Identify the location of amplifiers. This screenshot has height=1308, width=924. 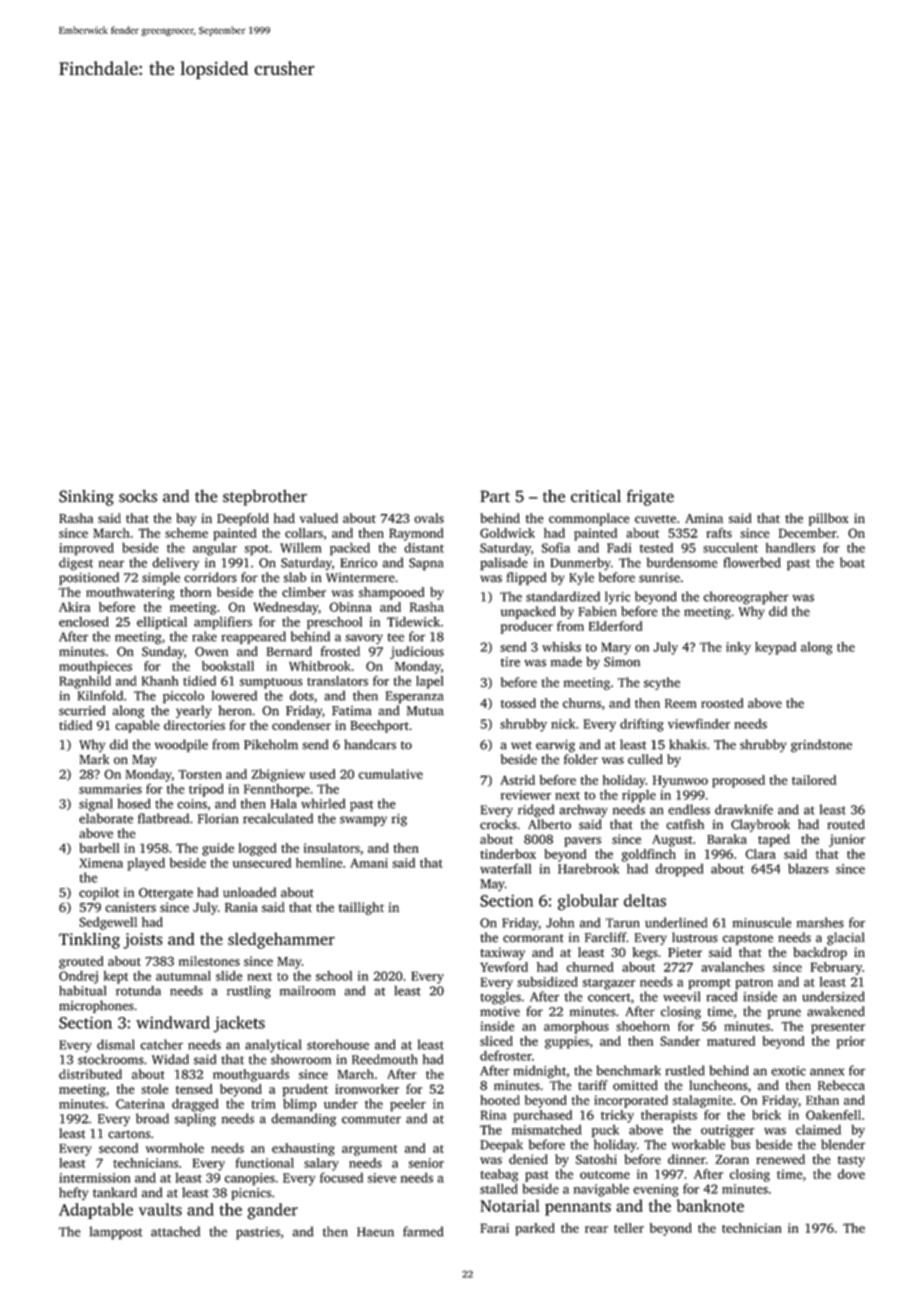
(223, 623).
